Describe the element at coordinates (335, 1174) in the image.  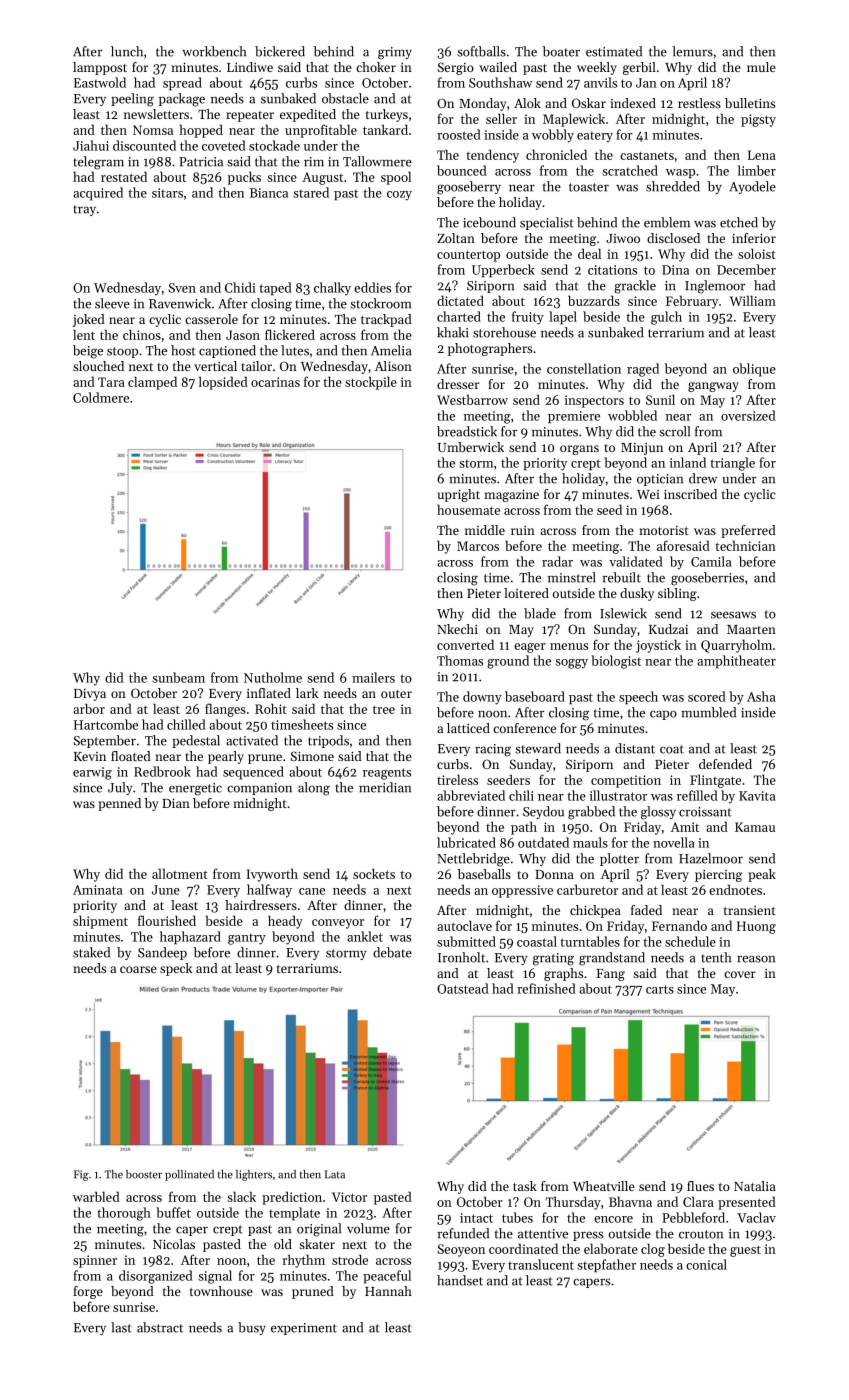
I see `Lata` at that location.
